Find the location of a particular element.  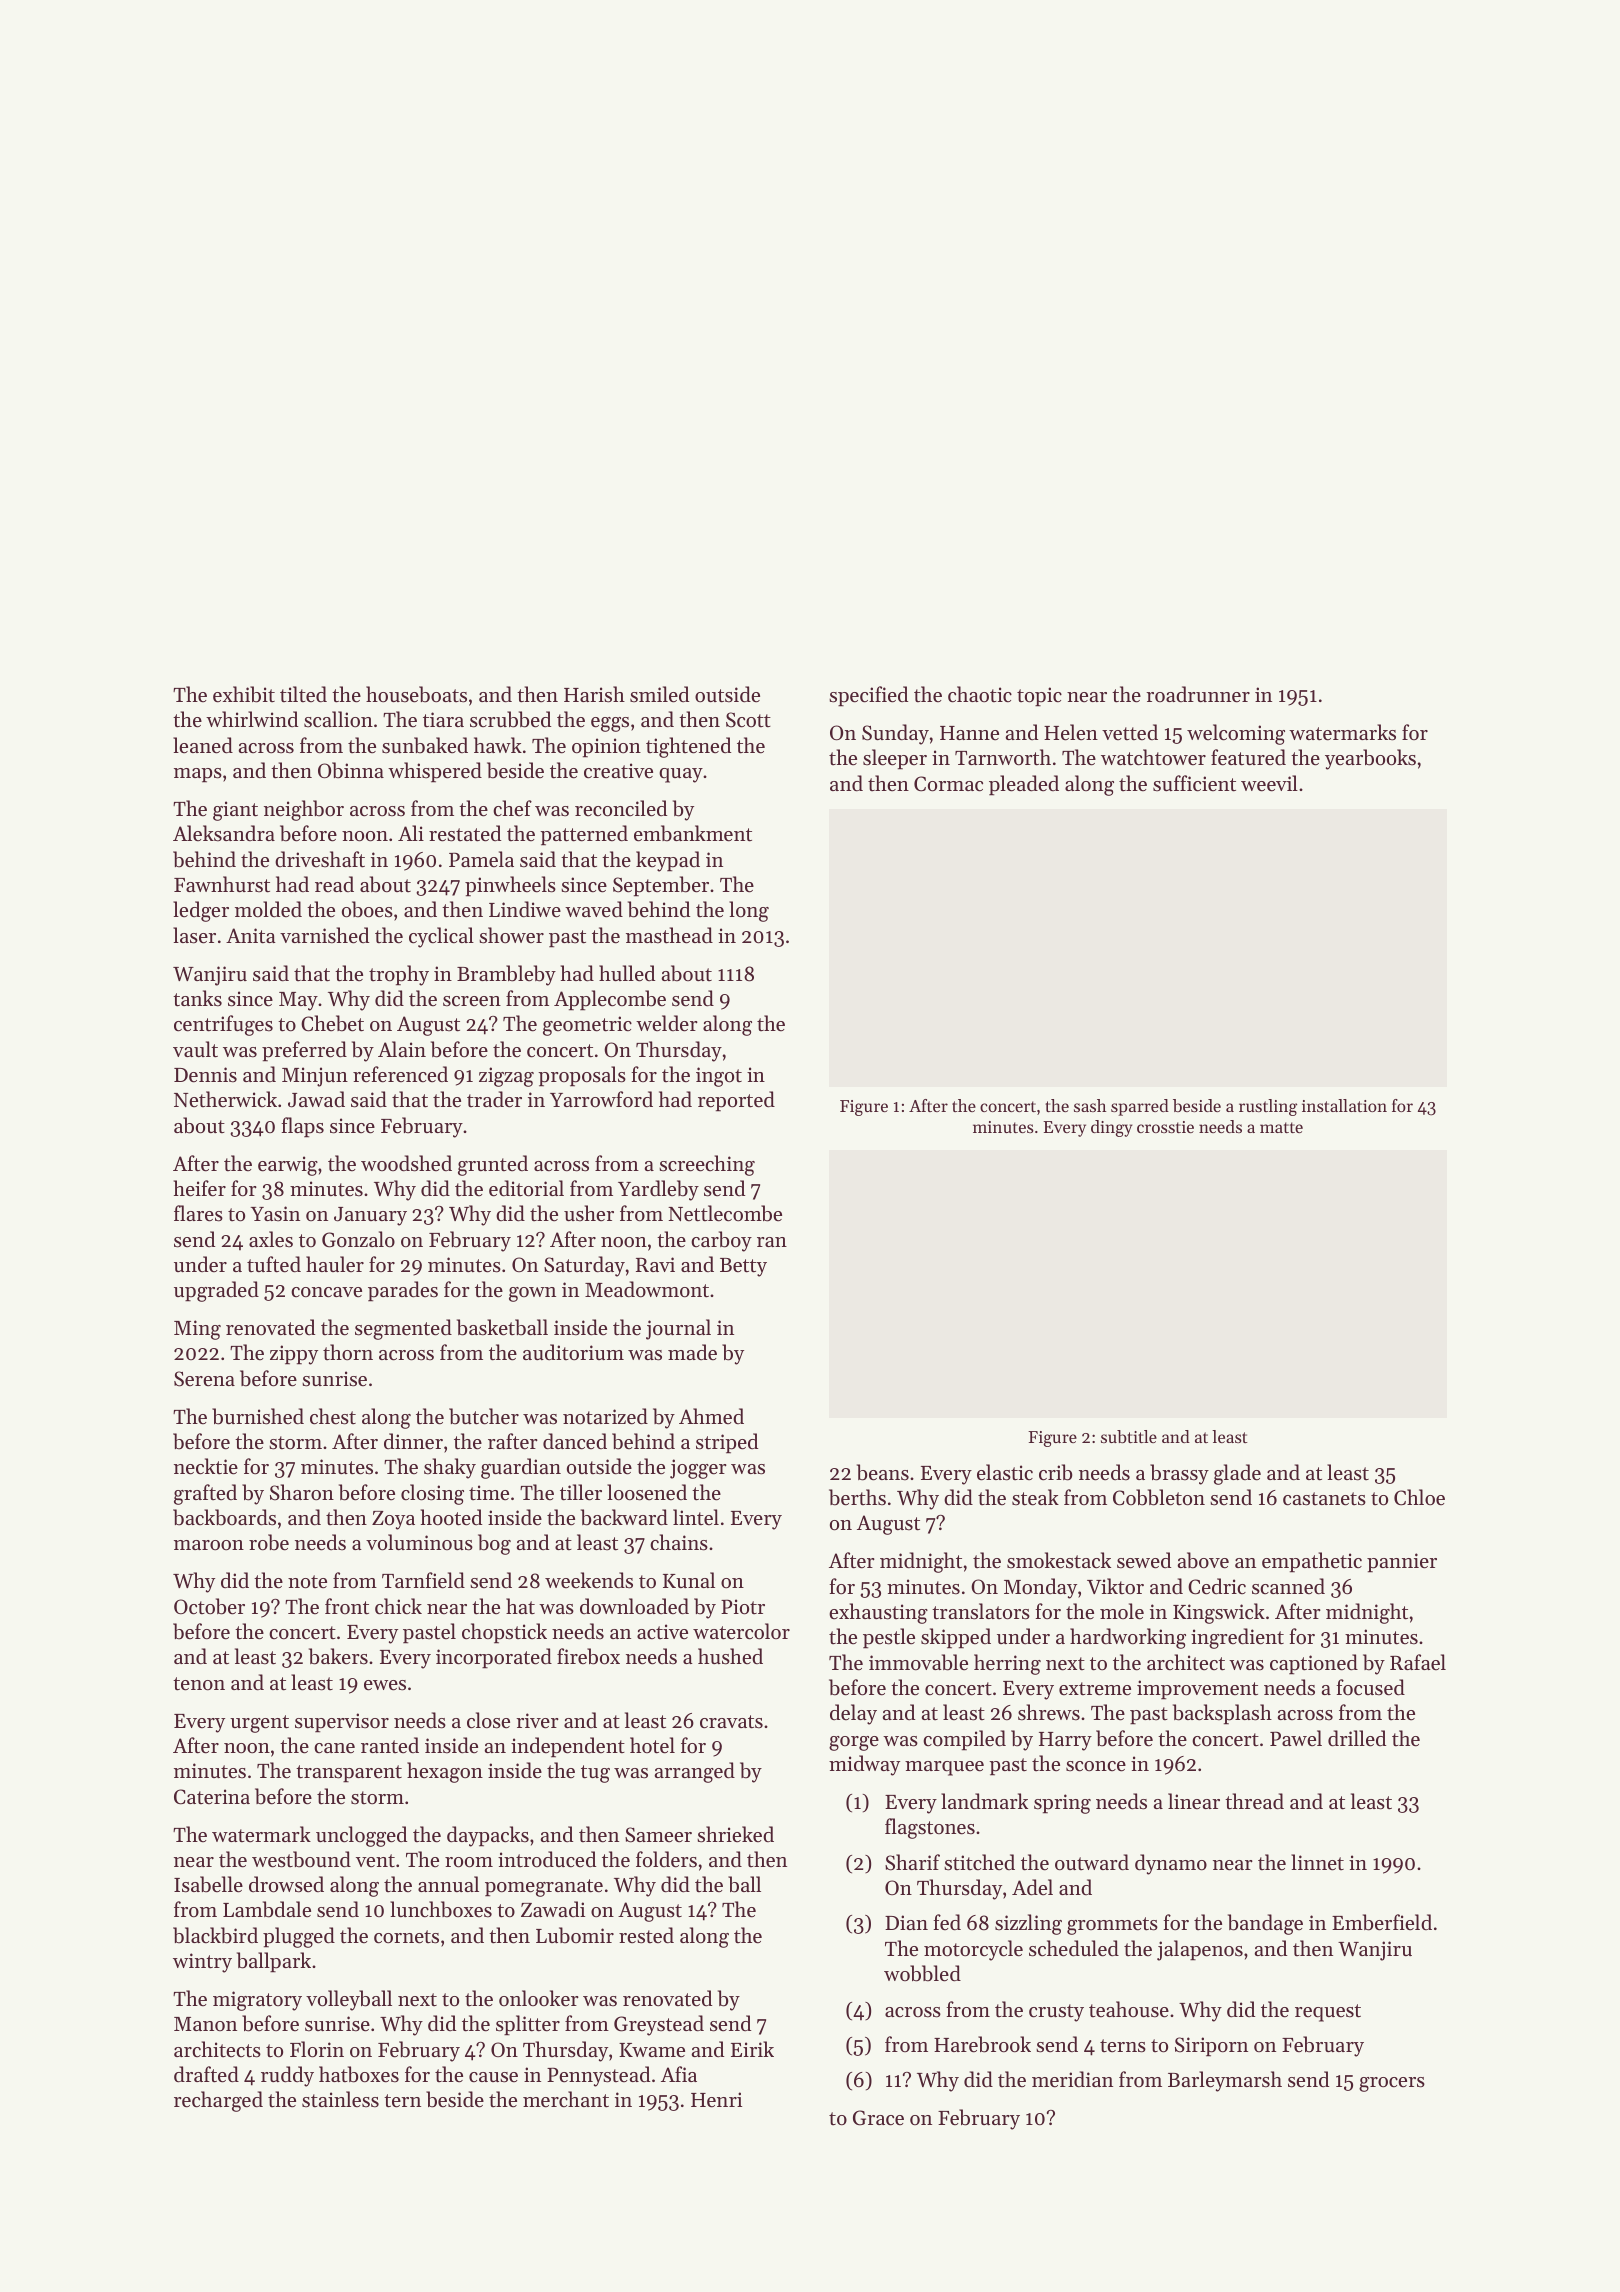

time is located at coordinates (489, 1493).
